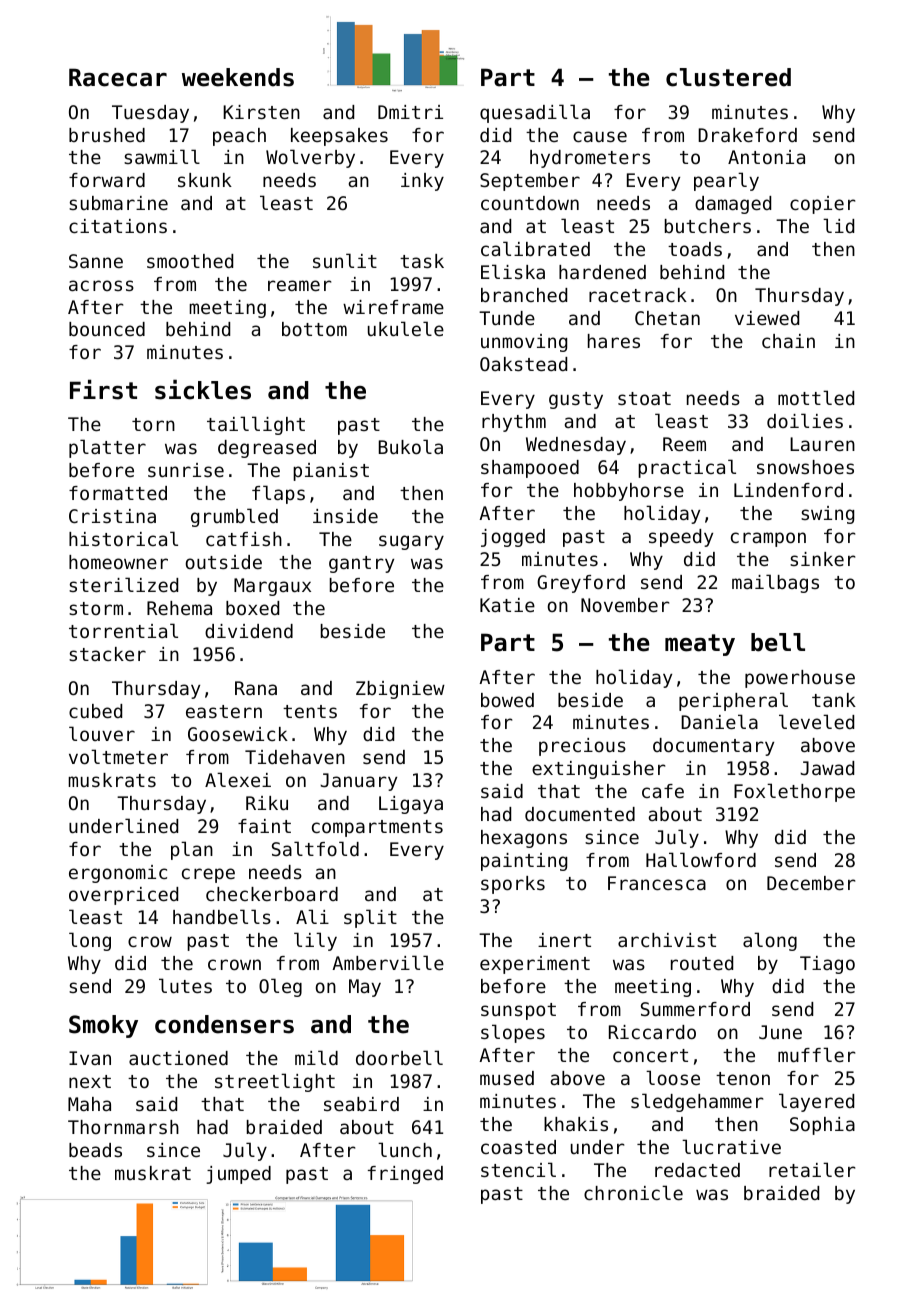 Image resolution: width=924 pixels, height=1308 pixels. Describe the element at coordinates (518, 1147) in the screenshot. I see `coasted` at that location.
